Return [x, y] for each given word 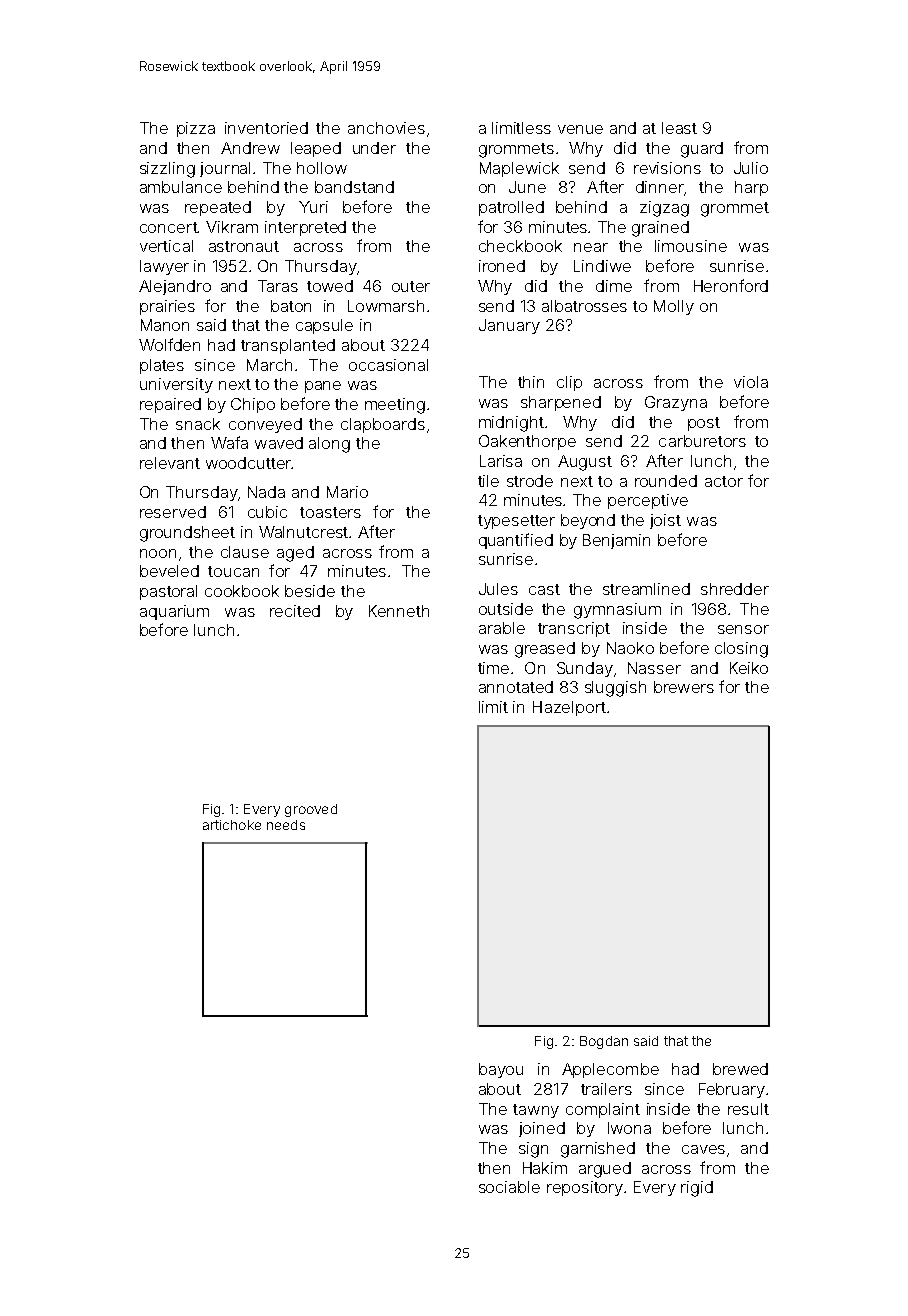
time [493, 668]
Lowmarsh [386, 306]
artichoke [232, 825]
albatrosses [584, 306]
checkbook [520, 246]
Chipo [253, 405]
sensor [743, 629]
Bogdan [604, 1042]
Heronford [731, 285]
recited [295, 611]
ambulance [181, 187]
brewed [740, 1069]
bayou [501, 1070]
